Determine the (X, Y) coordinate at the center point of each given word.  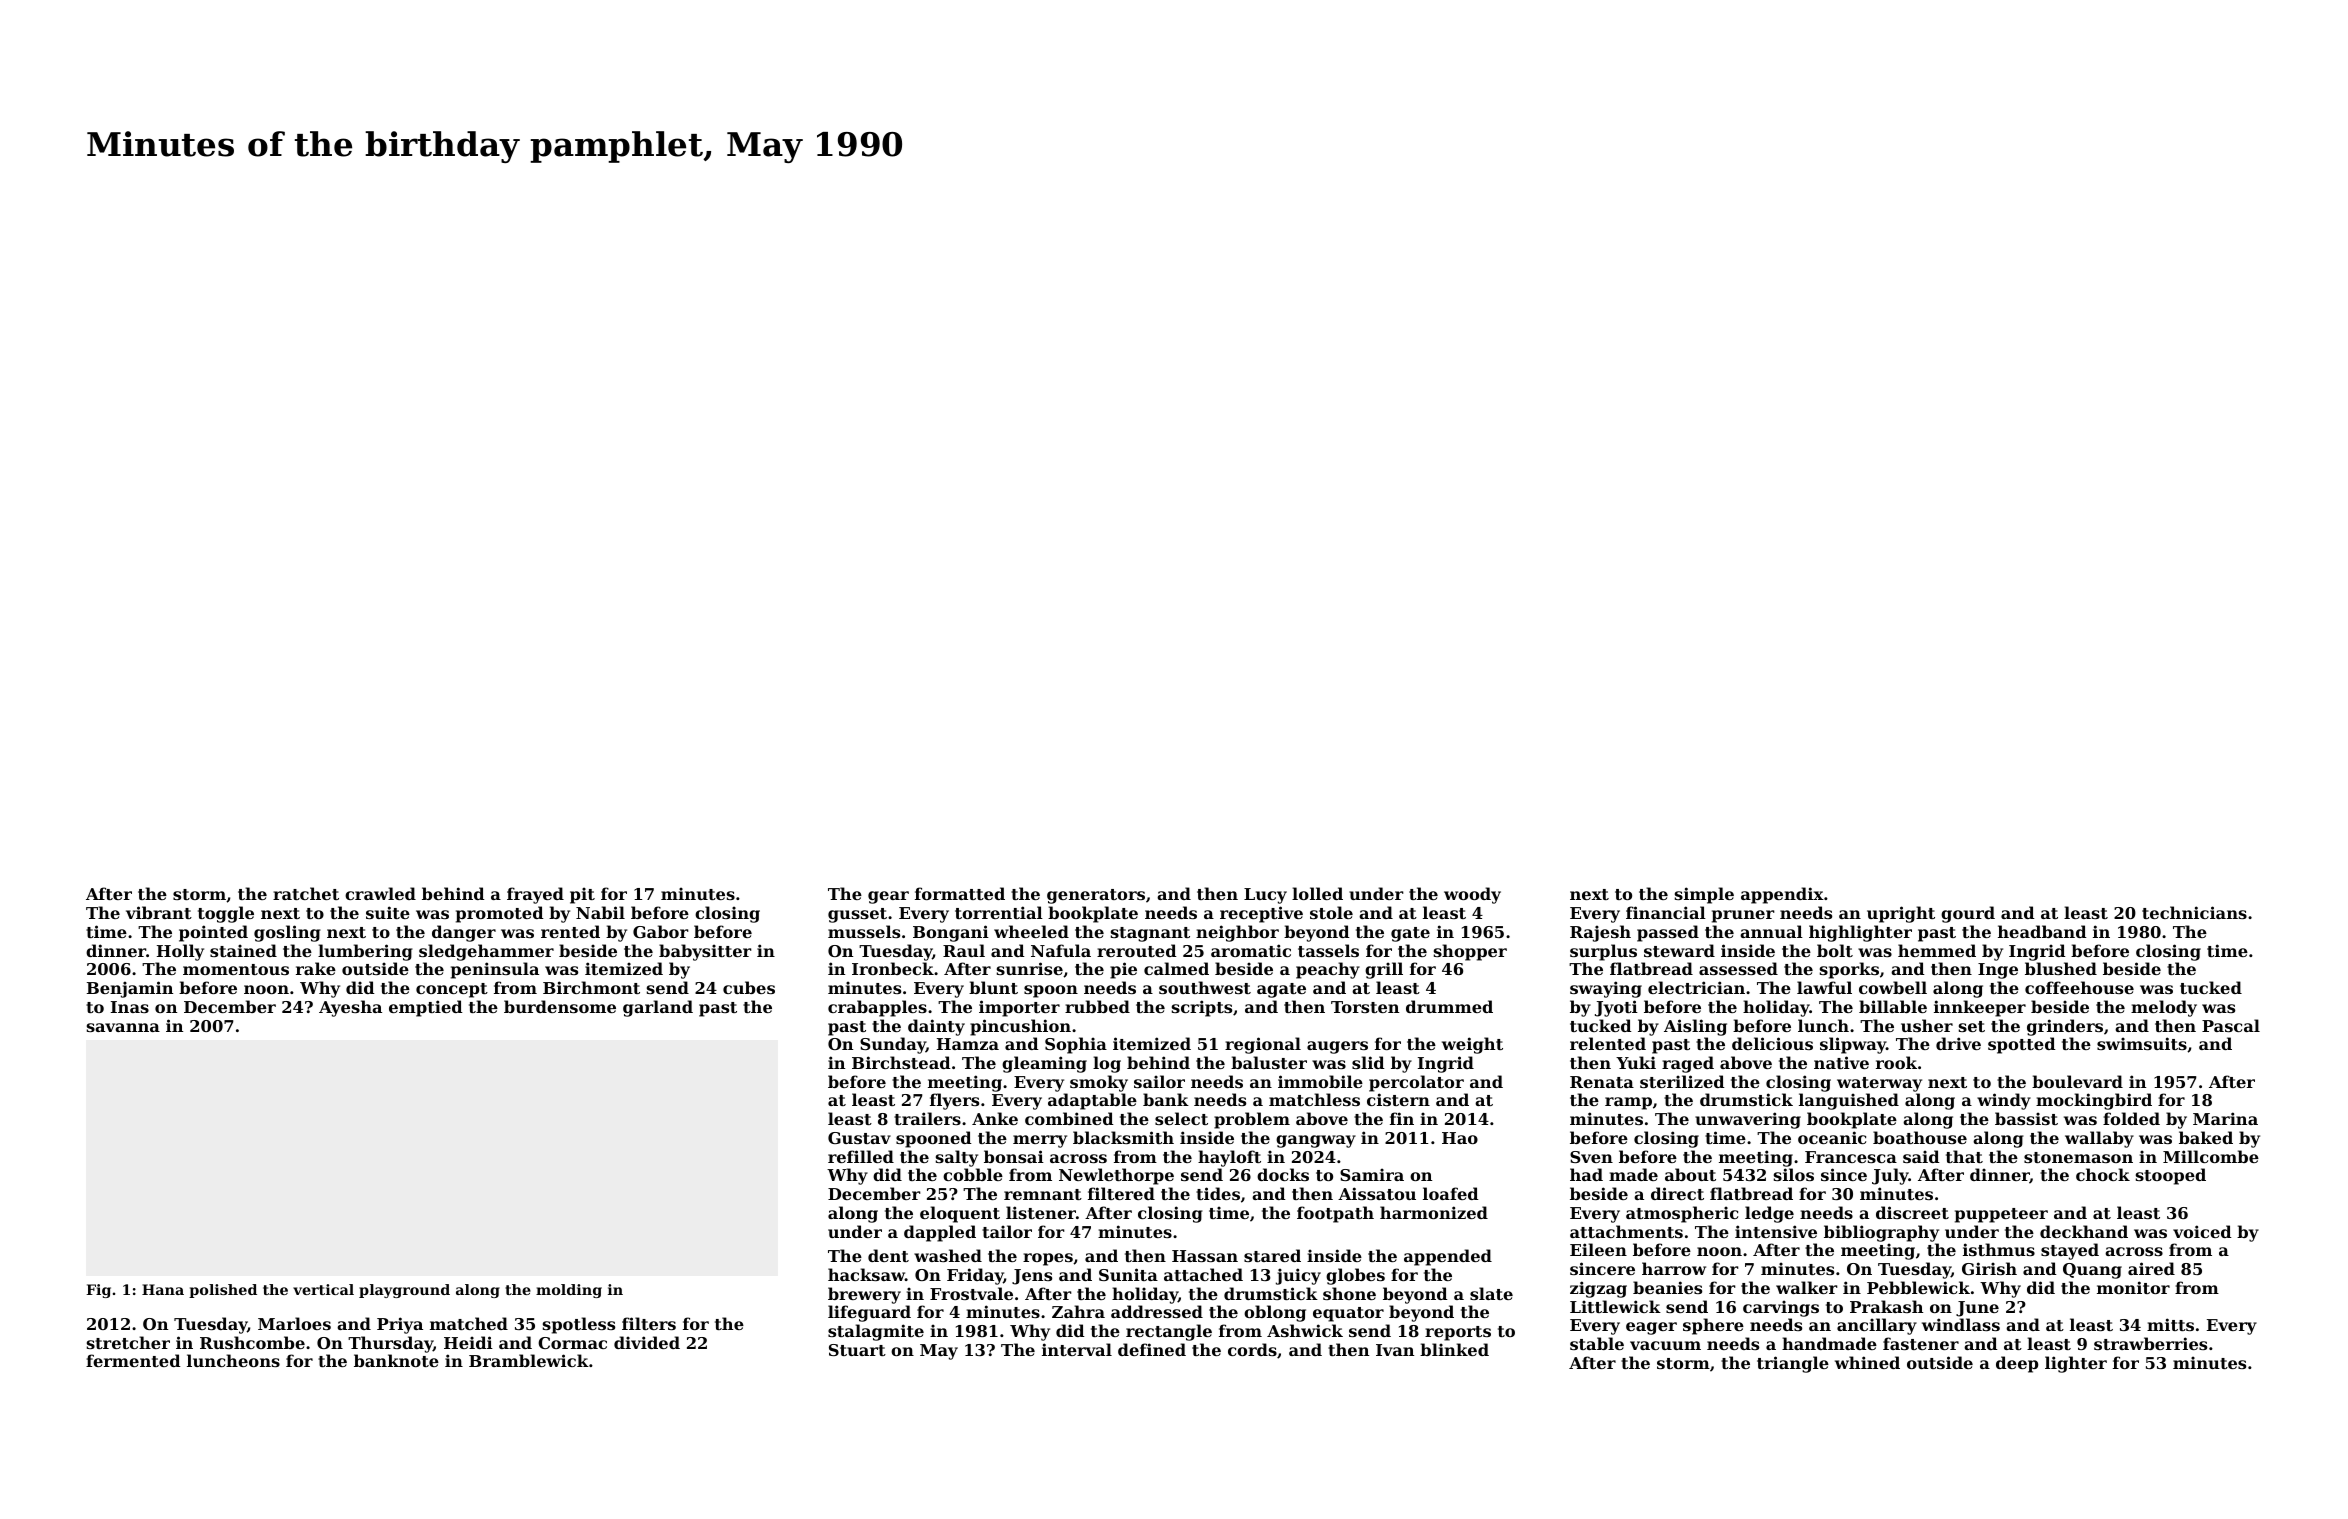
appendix (1782, 895)
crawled (380, 893)
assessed (1738, 968)
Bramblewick (529, 1360)
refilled (861, 1156)
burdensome (560, 1006)
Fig (98, 1291)
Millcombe (2211, 1156)
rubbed (1097, 1006)
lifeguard (869, 1313)
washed (948, 1255)
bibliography (1881, 1233)
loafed (1451, 1193)
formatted (960, 893)
